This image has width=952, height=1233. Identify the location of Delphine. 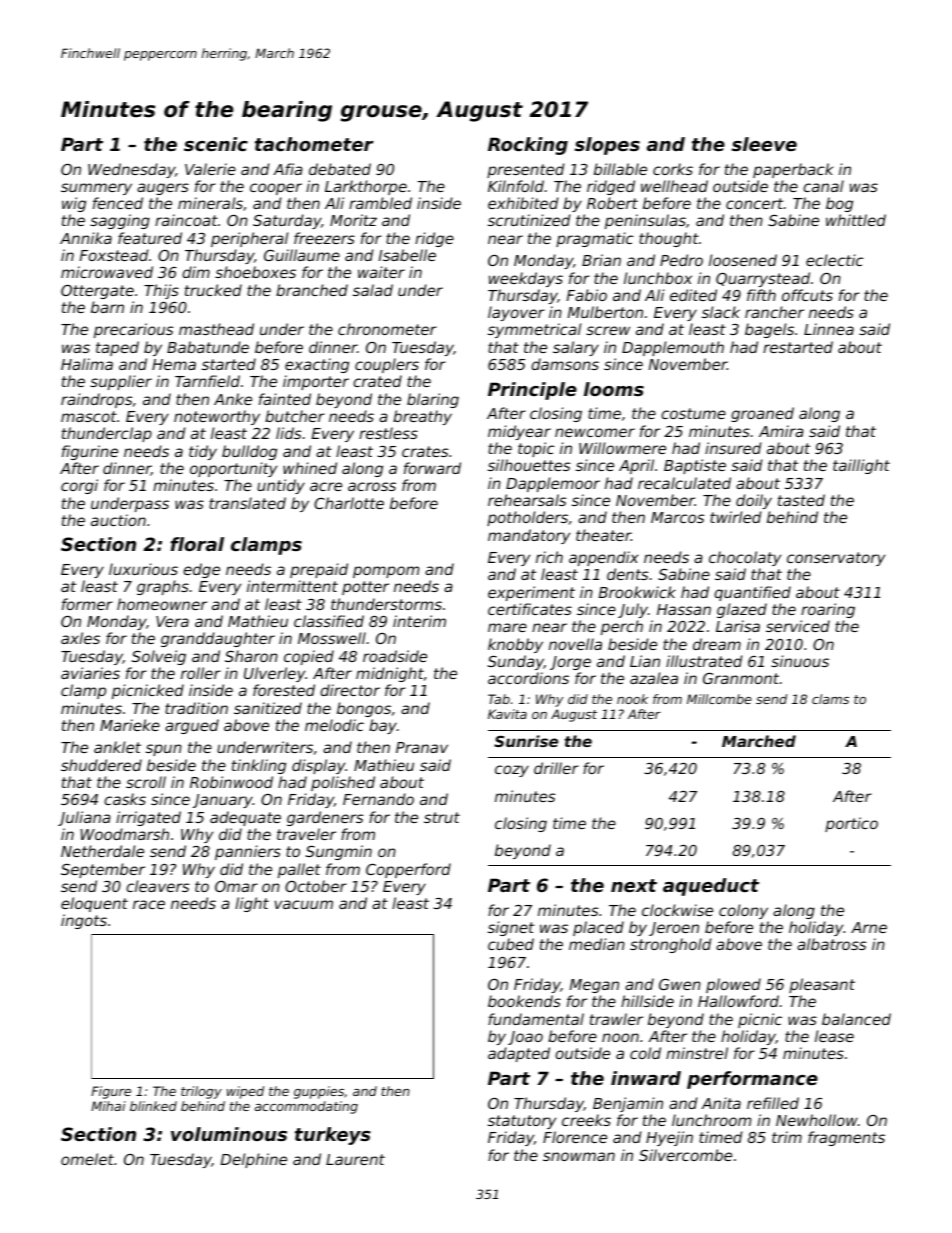
(254, 1160).
